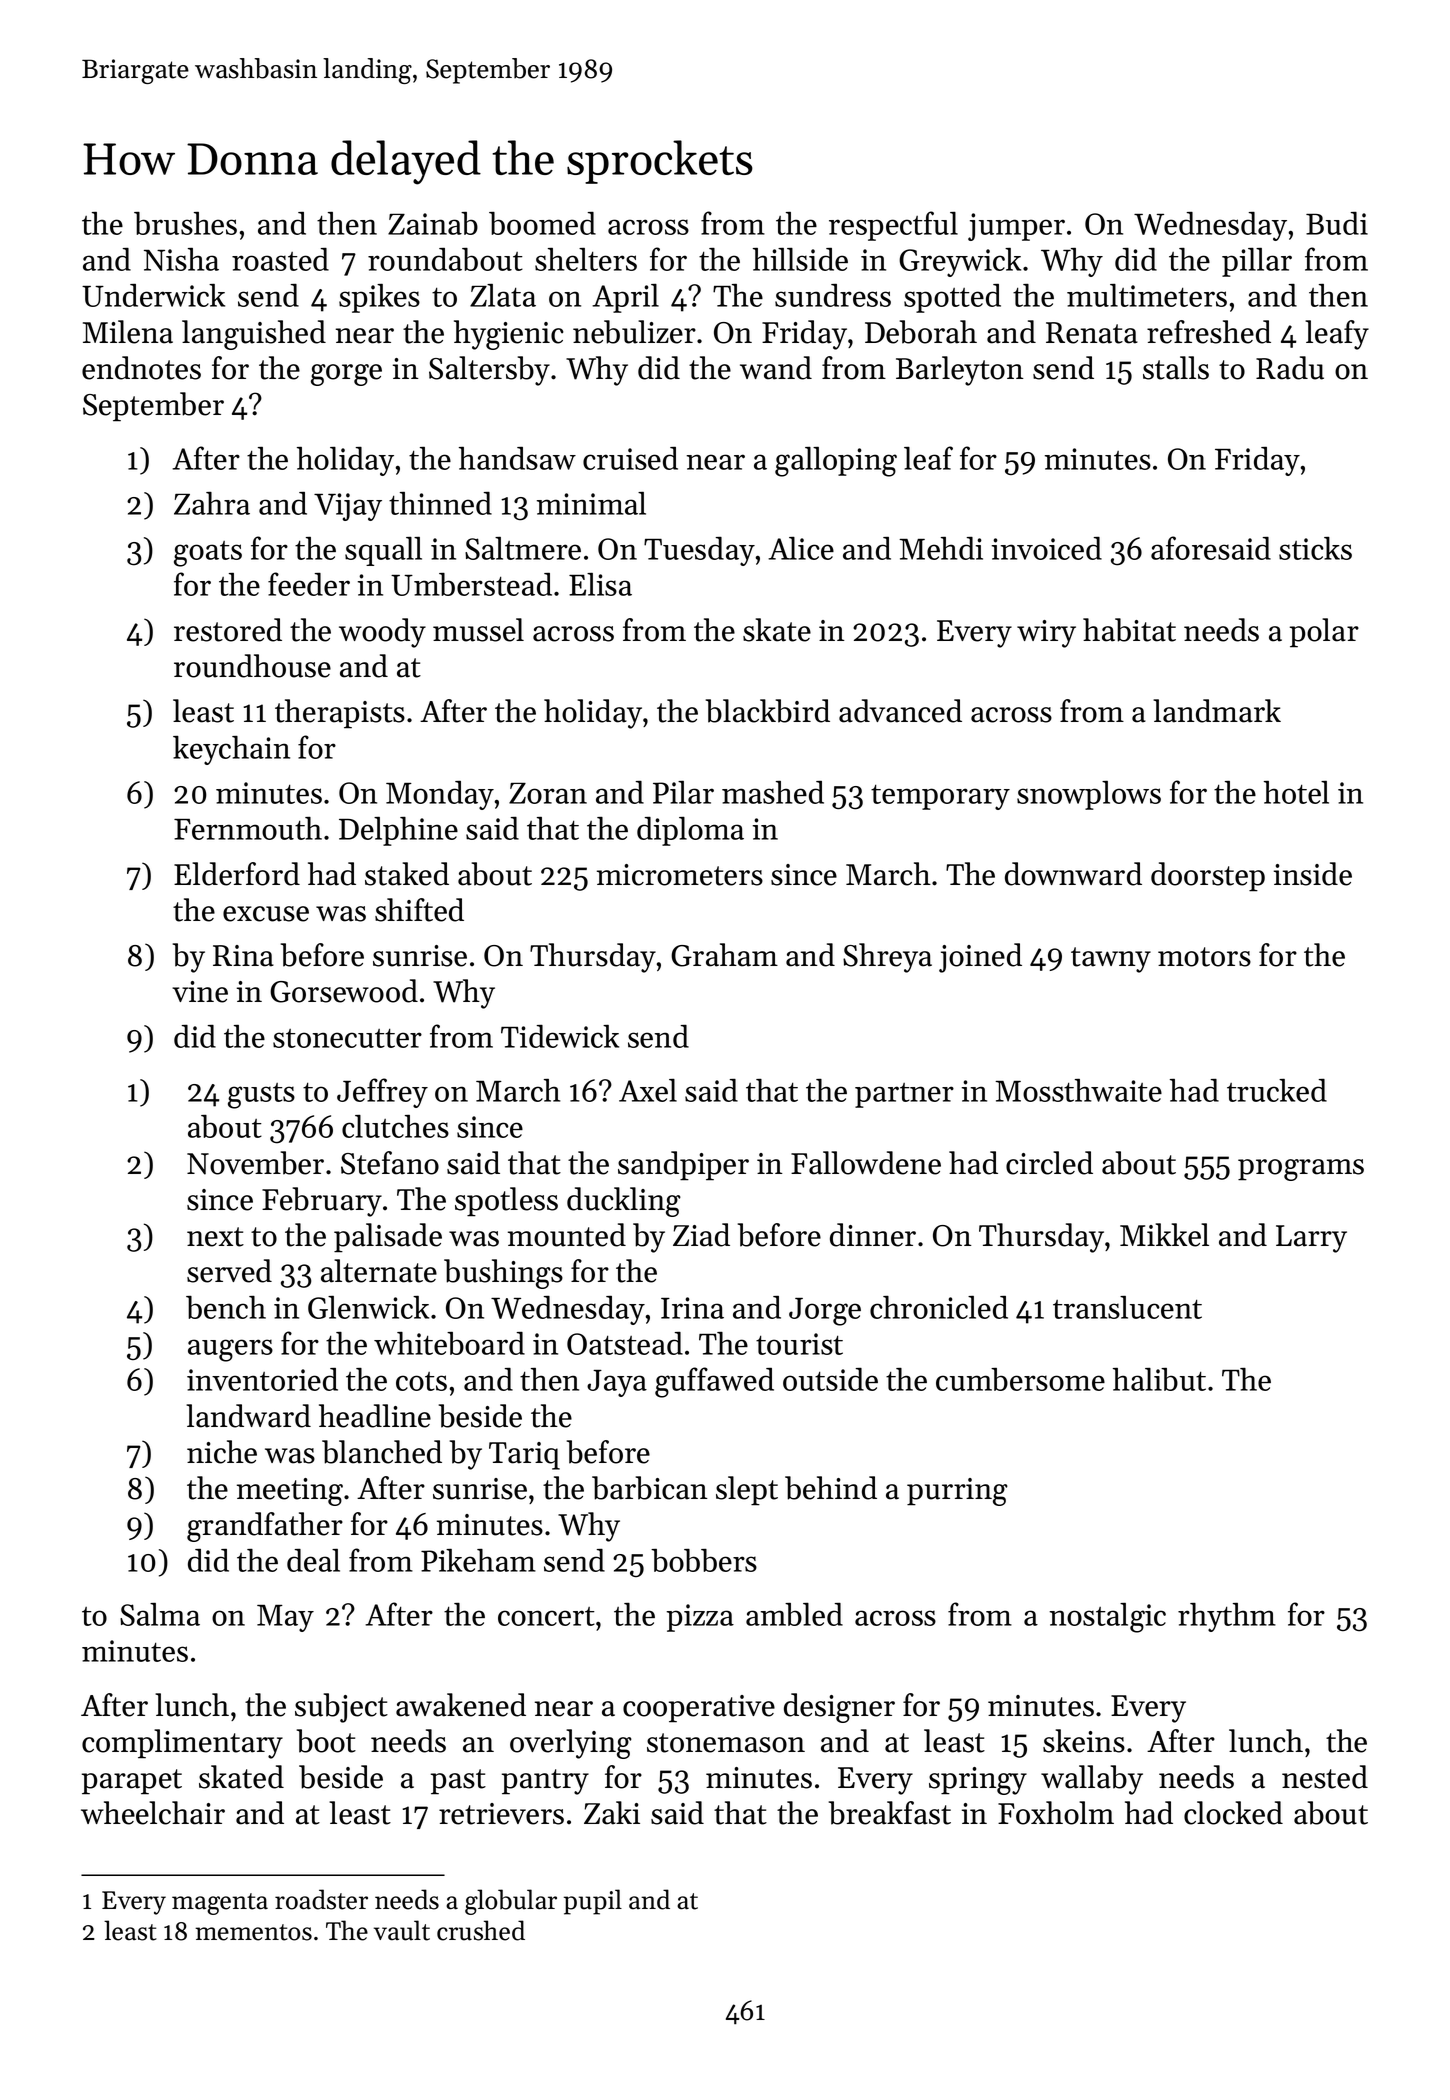 The height and width of the document is (2100, 1450). Describe the element at coordinates (1337, 223) in the document. I see `Budi` at that location.
